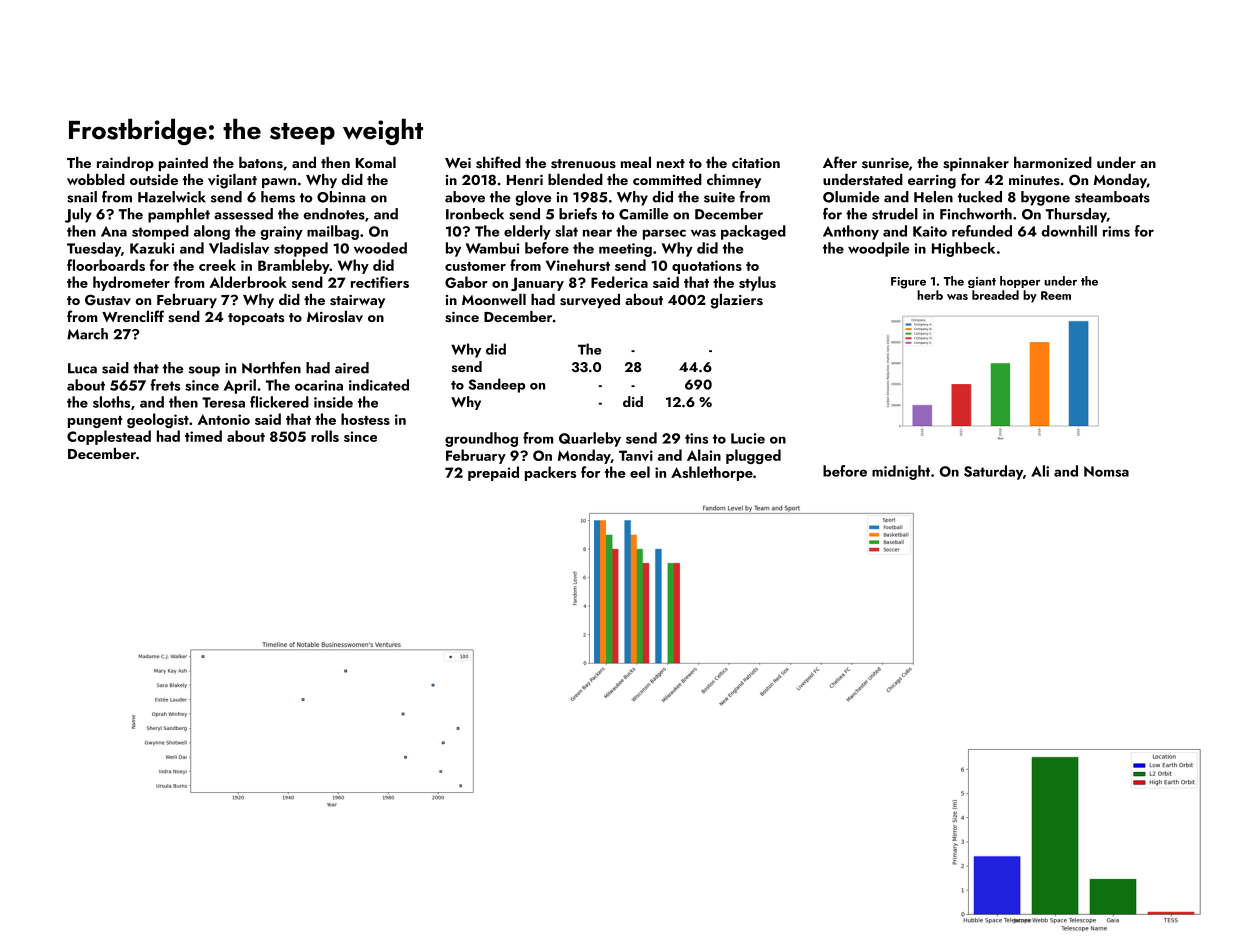 The width and height of the image is (1233, 952). Describe the element at coordinates (325, 436) in the image. I see `rolls` at that location.
